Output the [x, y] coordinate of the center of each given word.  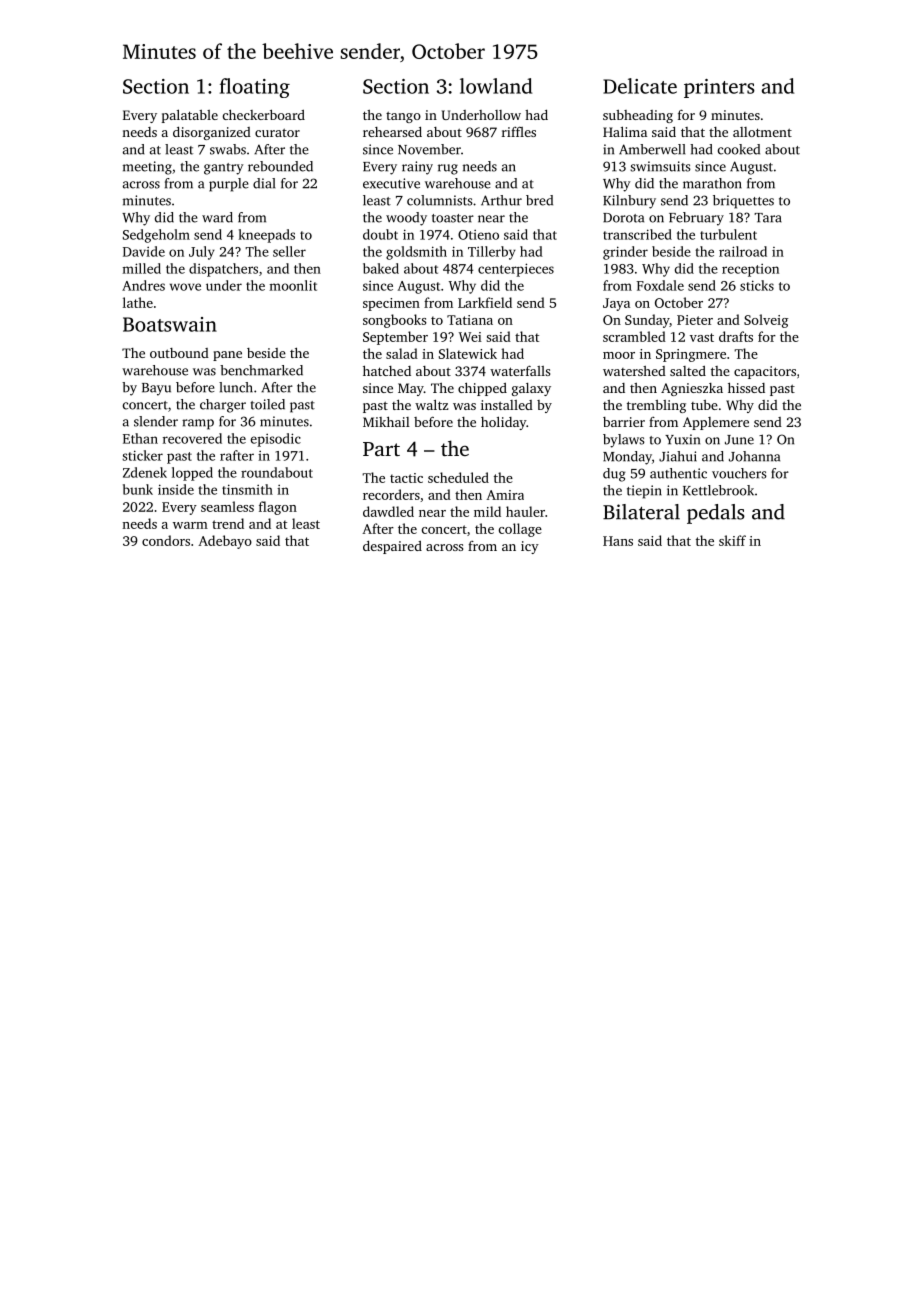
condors [166, 540]
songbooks [395, 321]
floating [255, 88]
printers [719, 88]
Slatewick [468, 353]
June [739, 440]
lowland [496, 86]
